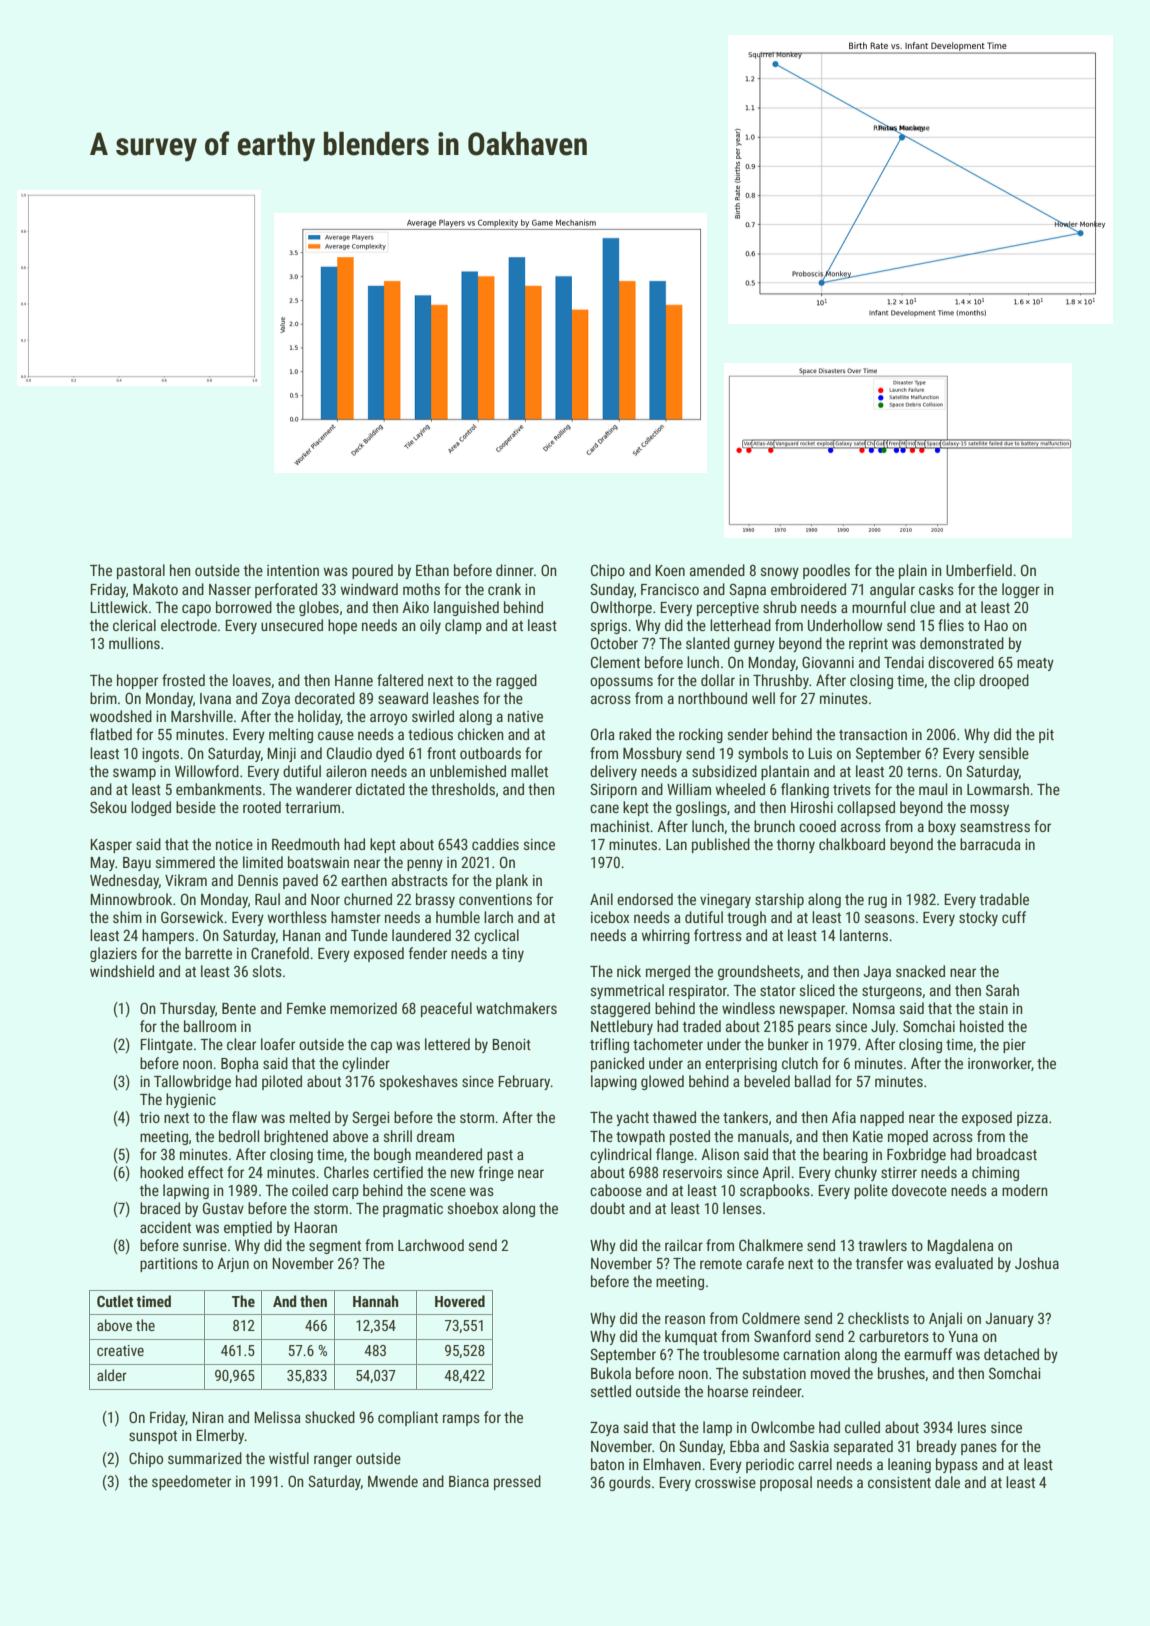  I want to click on remote, so click(721, 1264).
